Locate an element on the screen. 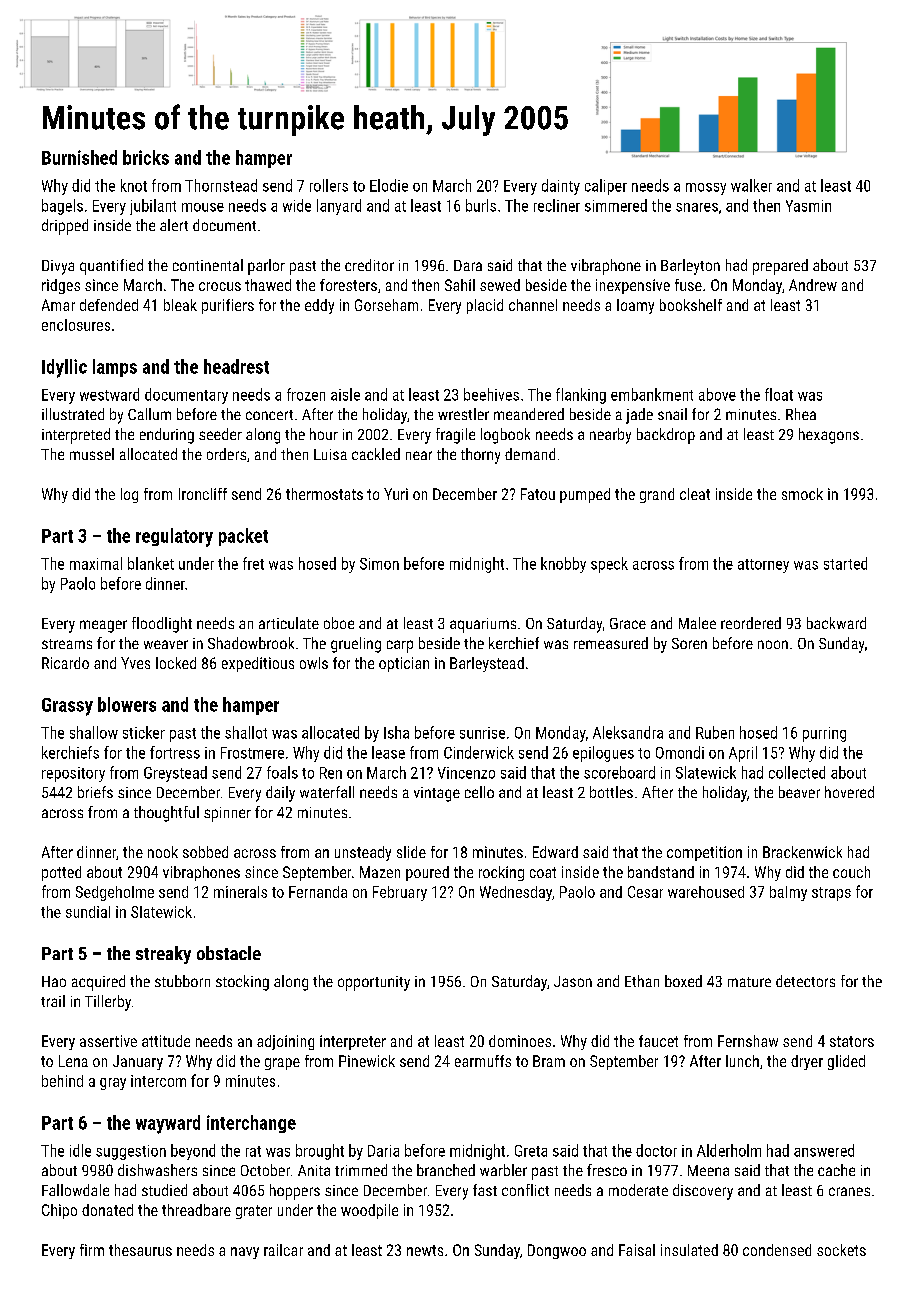 Image resolution: width=924 pixels, height=1308 pixels. hovered is located at coordinates (849, 792).
